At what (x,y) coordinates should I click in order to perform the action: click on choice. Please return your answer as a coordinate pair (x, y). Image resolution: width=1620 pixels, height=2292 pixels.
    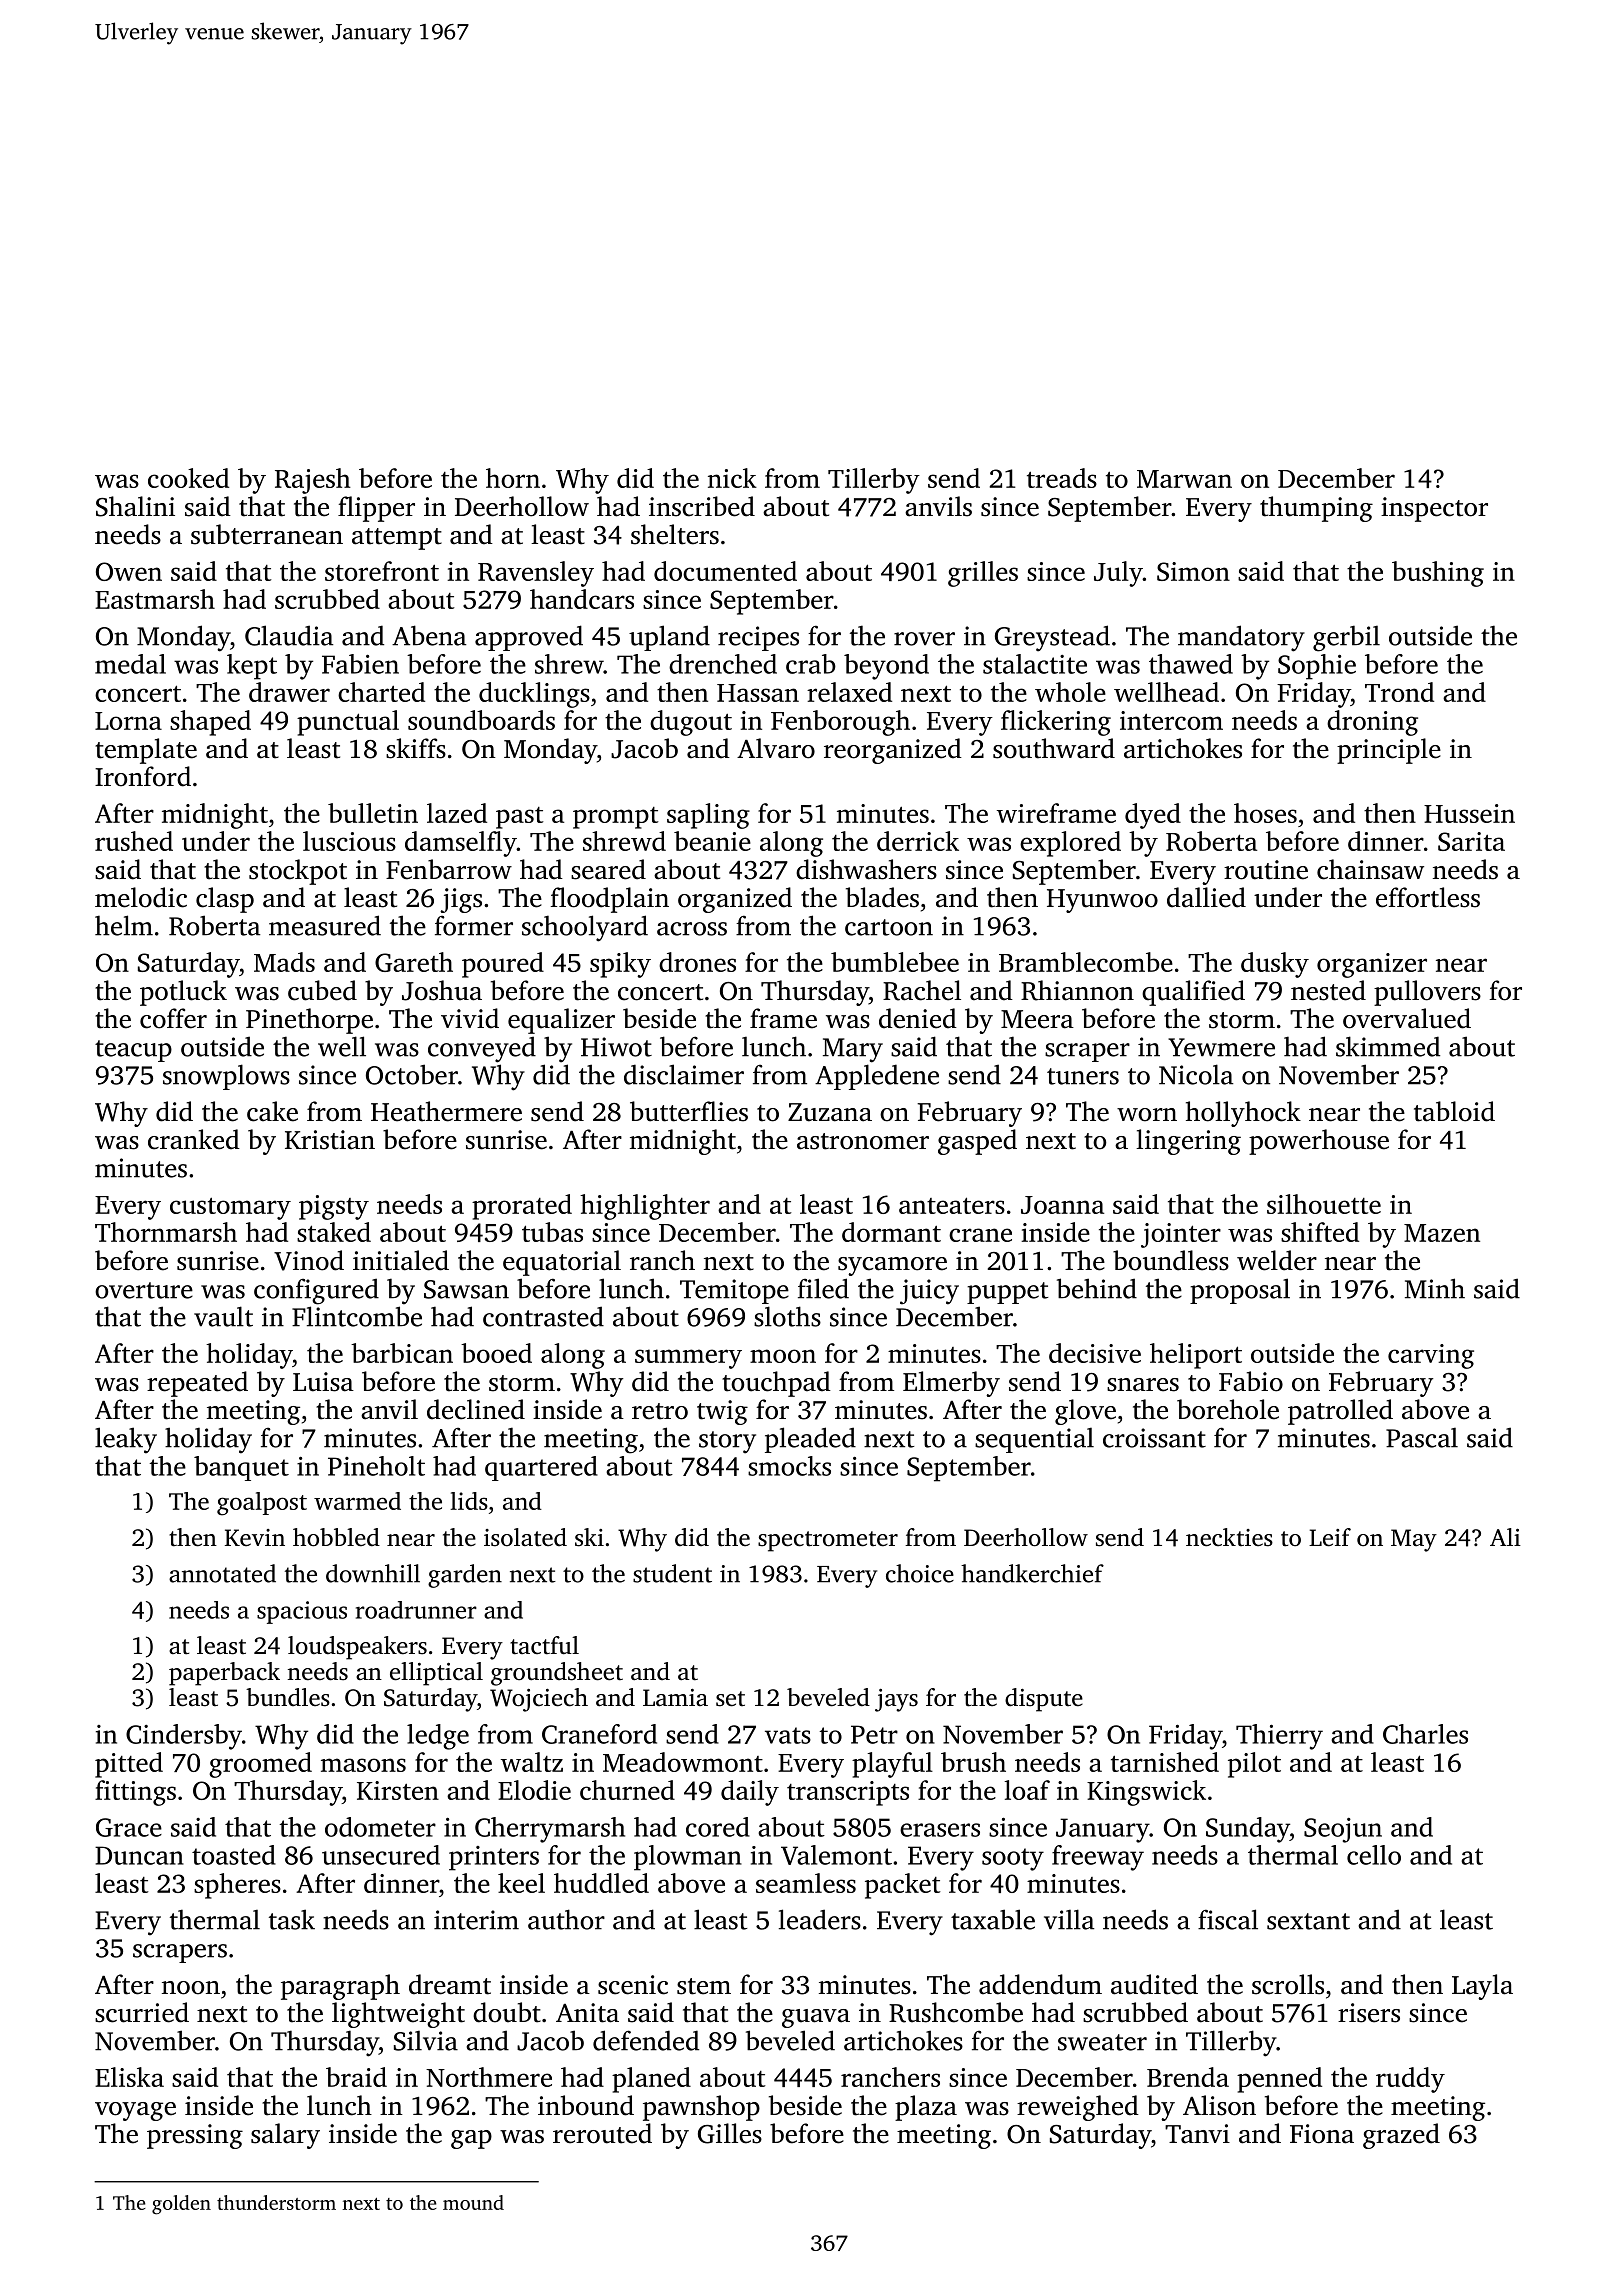
    Looking at the image, I should click on (920, 1573).
